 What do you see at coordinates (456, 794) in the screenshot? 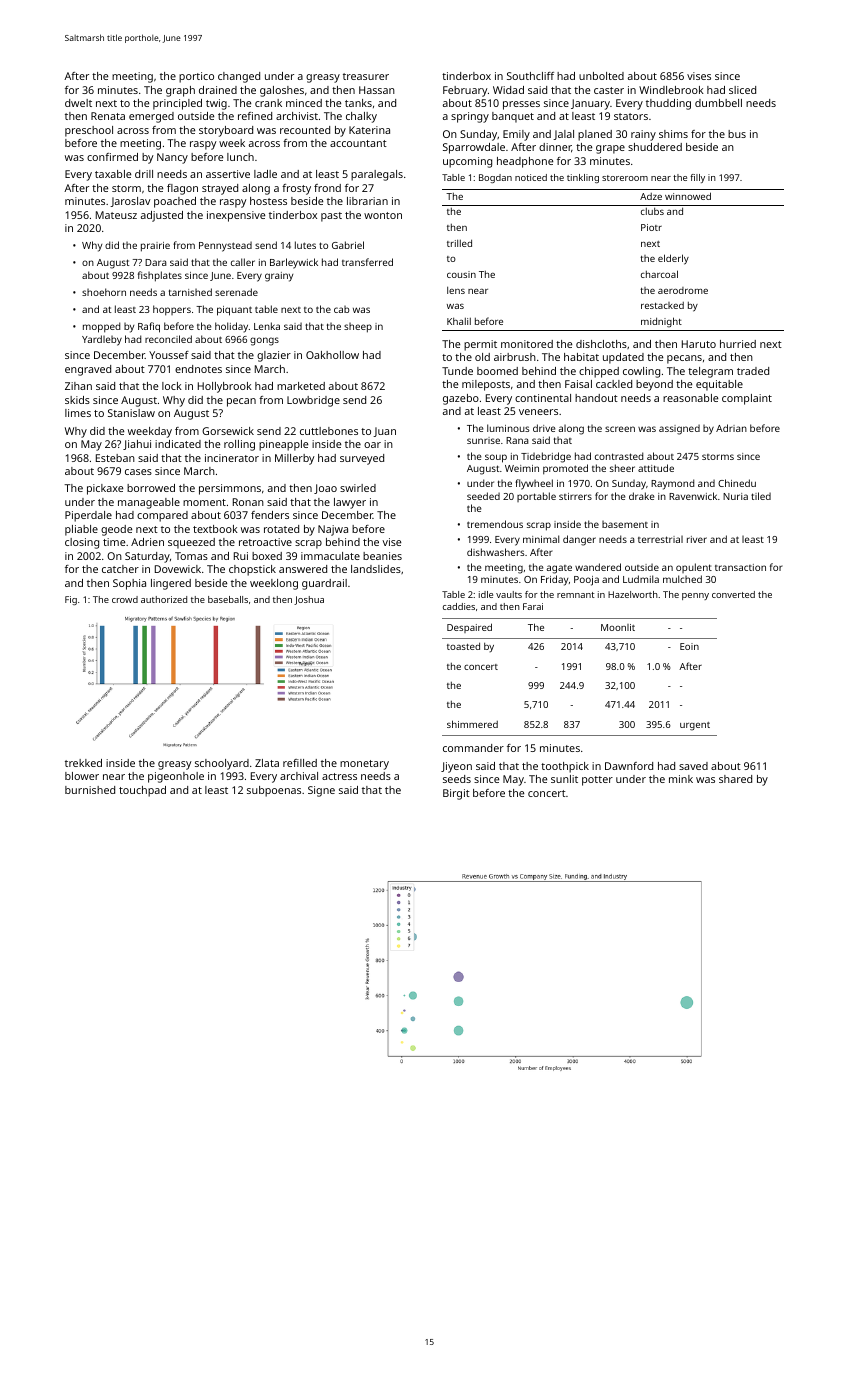
I see `Birgit` at bounding box center [456, 794].
